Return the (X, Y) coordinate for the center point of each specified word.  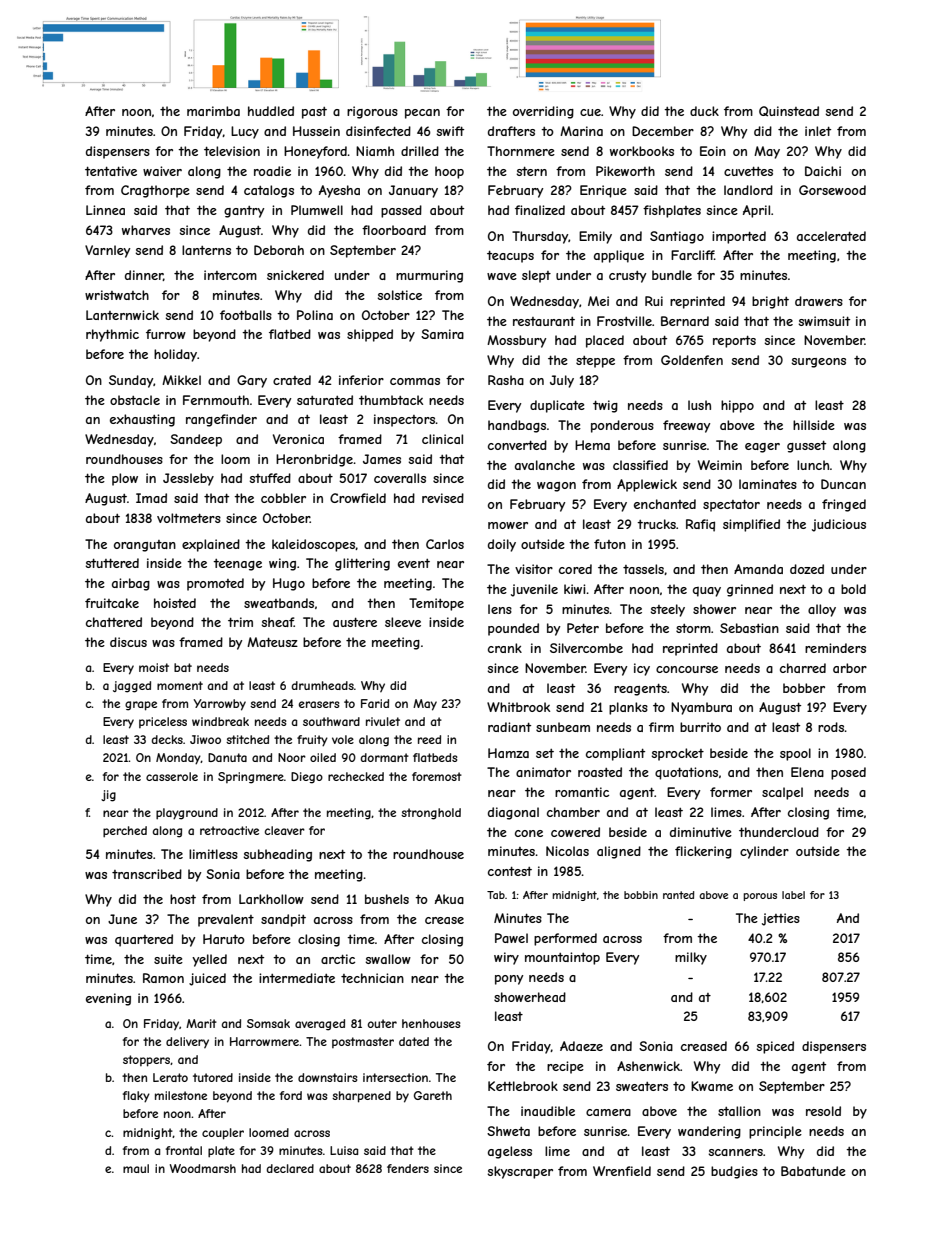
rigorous (372, 112)
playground (187, 814)
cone (529, 833)
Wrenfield (622, 1171)
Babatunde (813, 1171)
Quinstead (789, 111)
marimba (213, 111)
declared (290, 1168)
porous (760, 897)
